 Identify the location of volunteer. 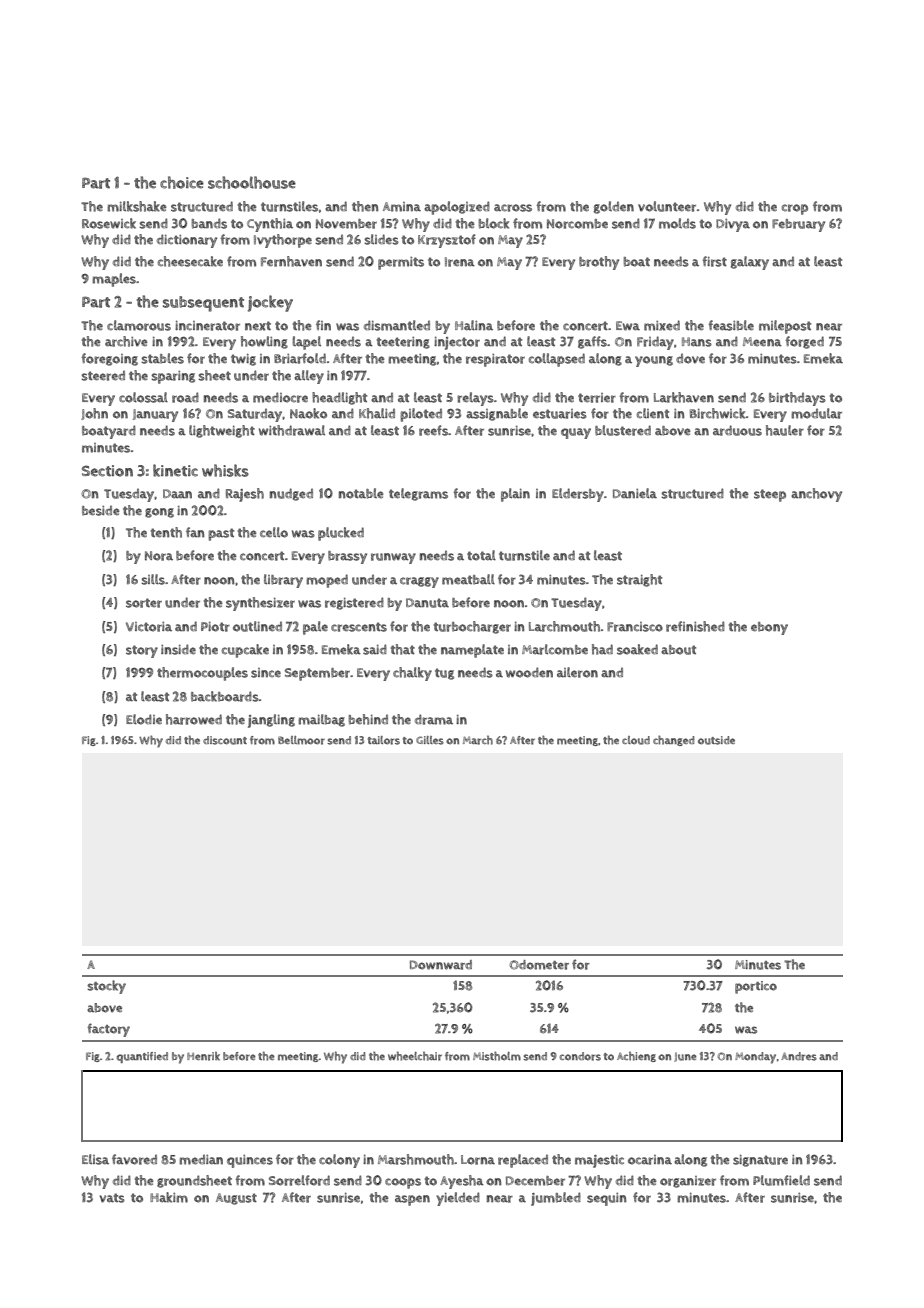
(667, 206).
